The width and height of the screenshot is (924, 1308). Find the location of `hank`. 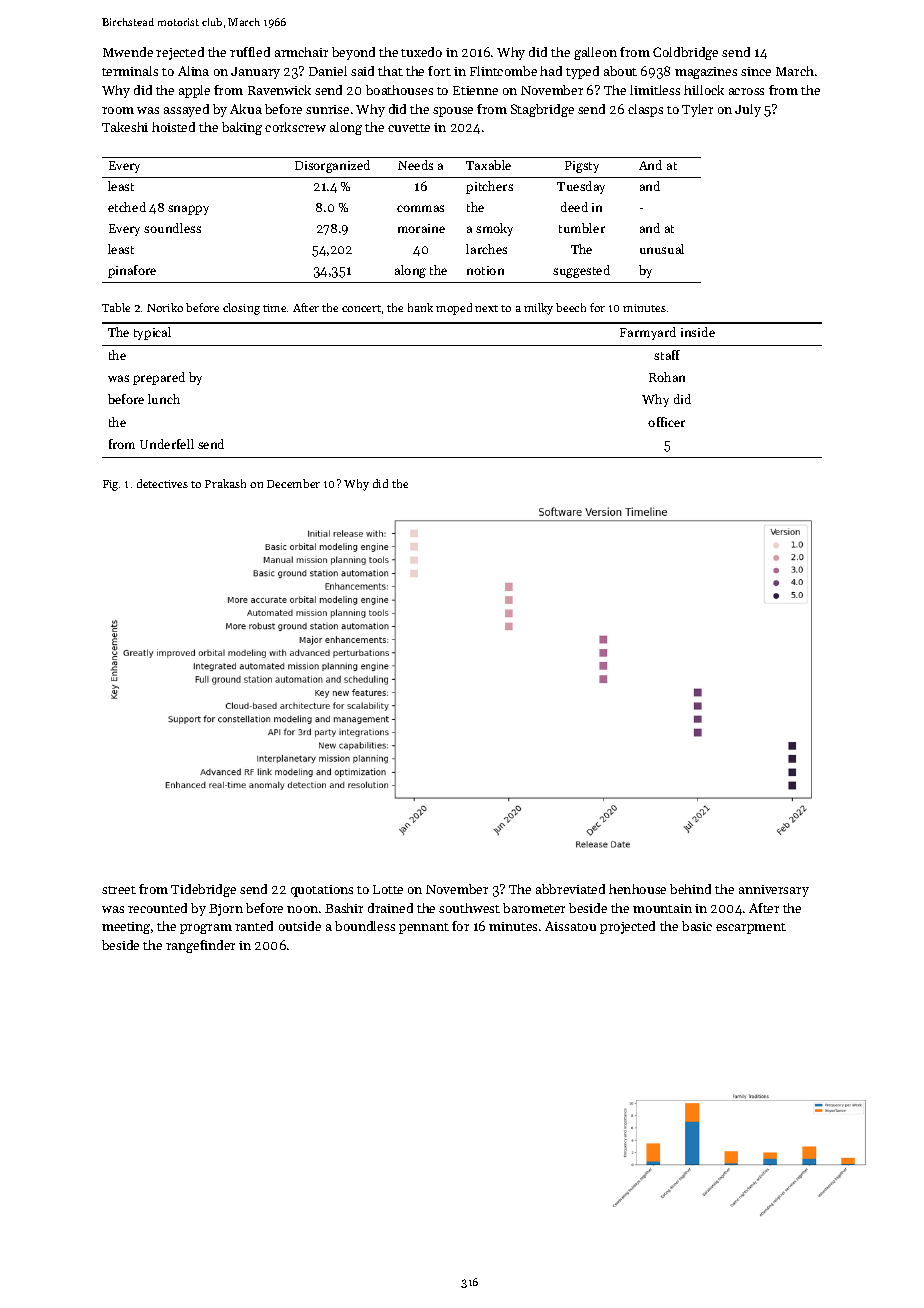

hank is located at coordinates (420, 307).
